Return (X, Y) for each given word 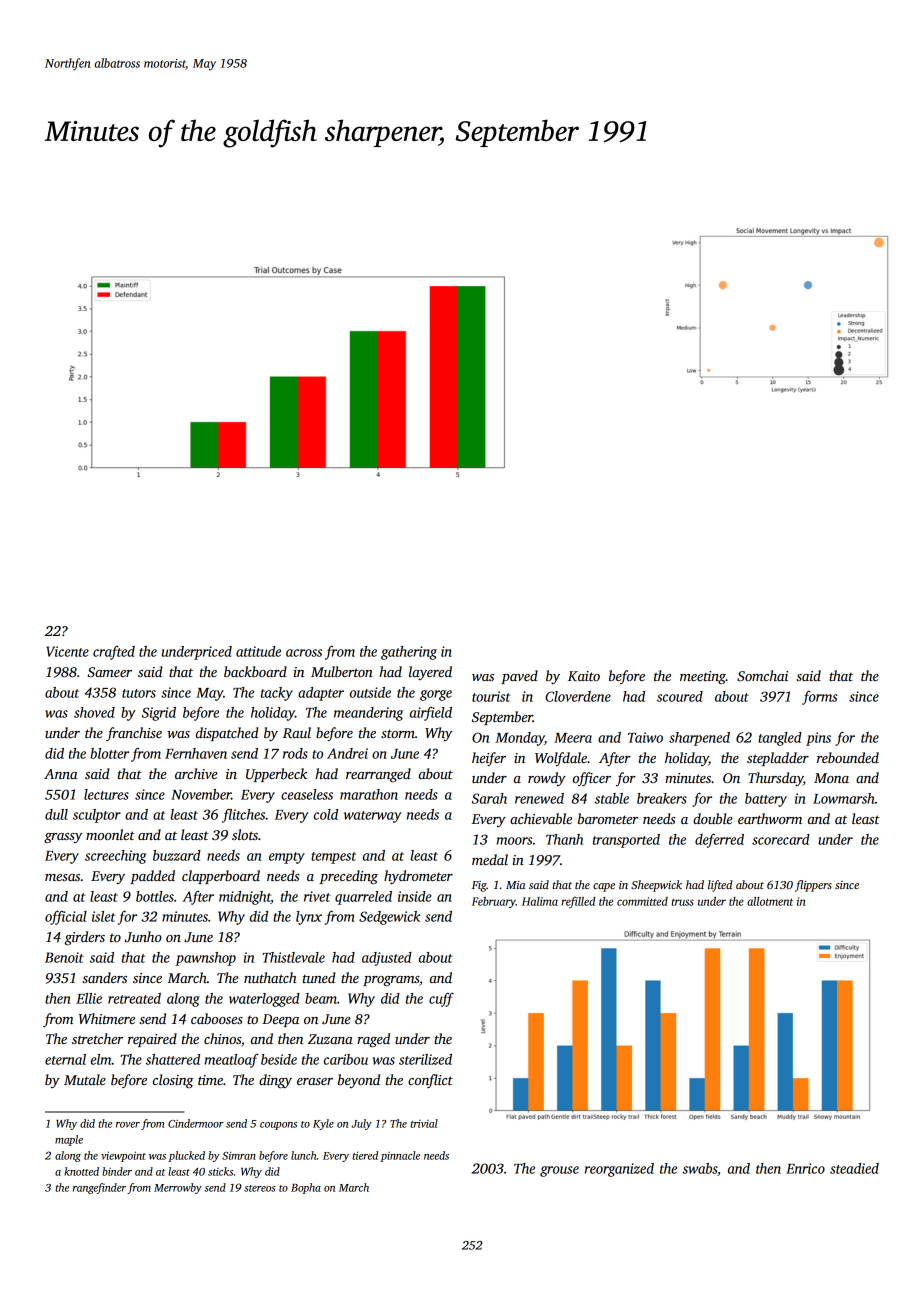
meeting (703, 678)
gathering (409, 653)
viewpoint (123, 1156)
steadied (854, 1168)
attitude (258, 651)
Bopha (306, 1188)
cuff (441, 999)
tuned (319, 977)
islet (103, 916)
